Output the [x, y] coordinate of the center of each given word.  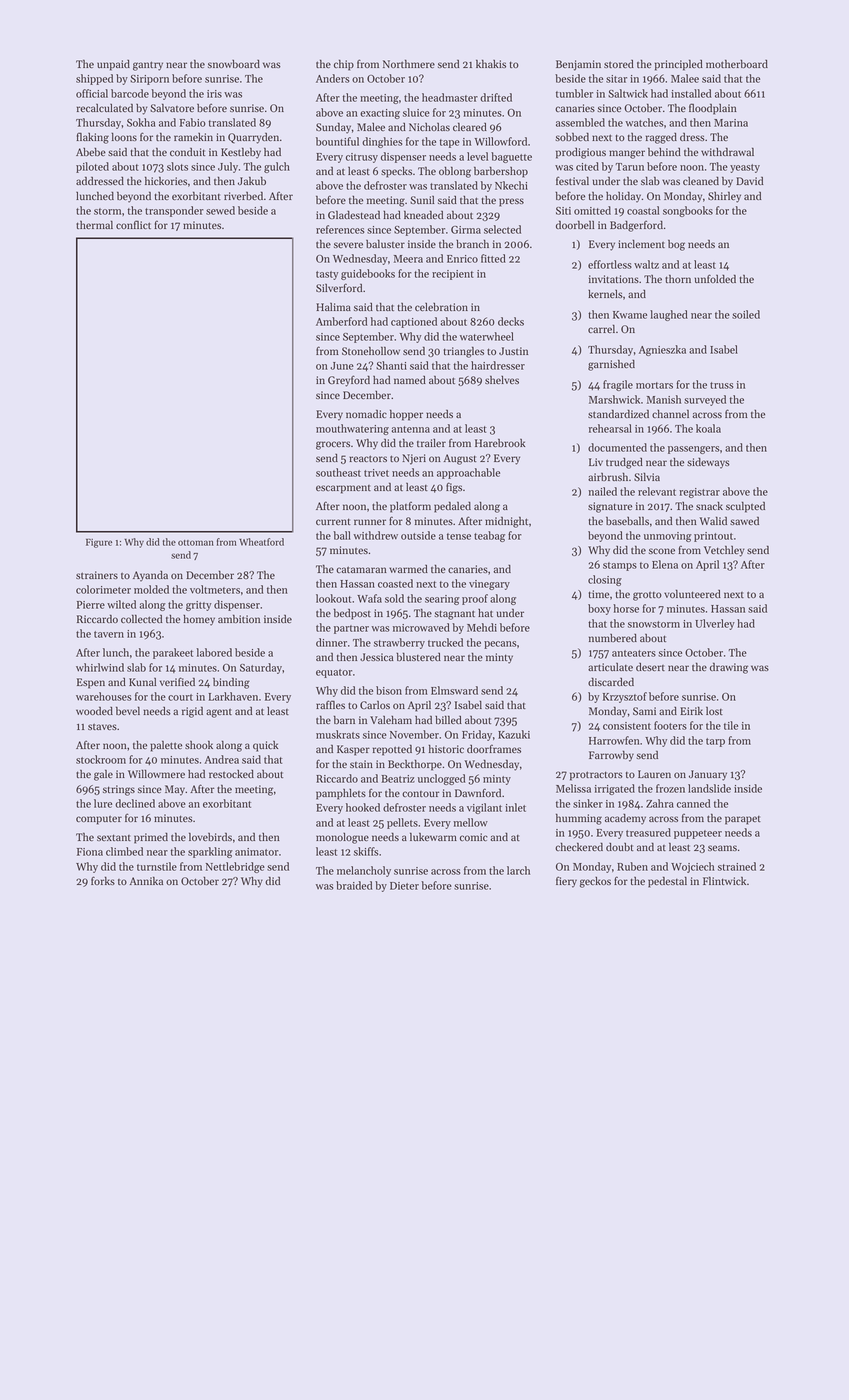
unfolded [715, 278]
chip [344, 65]
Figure [99, 543]
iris [214, 94]
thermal [94, 224]
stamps [620, 566]
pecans [500, 645]
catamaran [361, 569]
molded [151, 589]
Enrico [462, 259]
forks [103, 880]
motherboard [737, 64]
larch [518, 870]
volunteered [692, 594]
